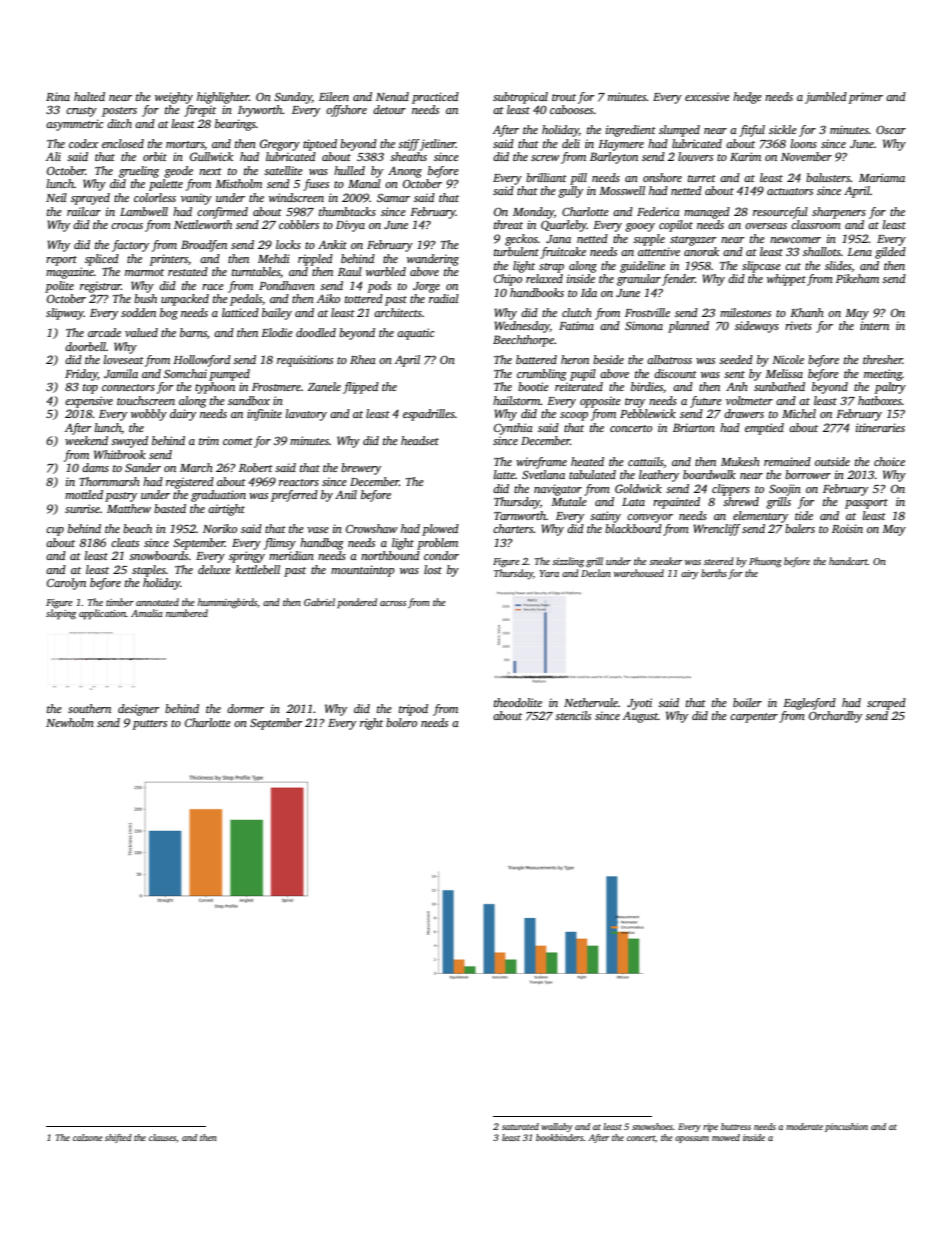 This screenshot has height=1233, width=952. What do you see at coordinates (213, 287) in the screenshot?
I see `race` at bounding box center [213, 287].
